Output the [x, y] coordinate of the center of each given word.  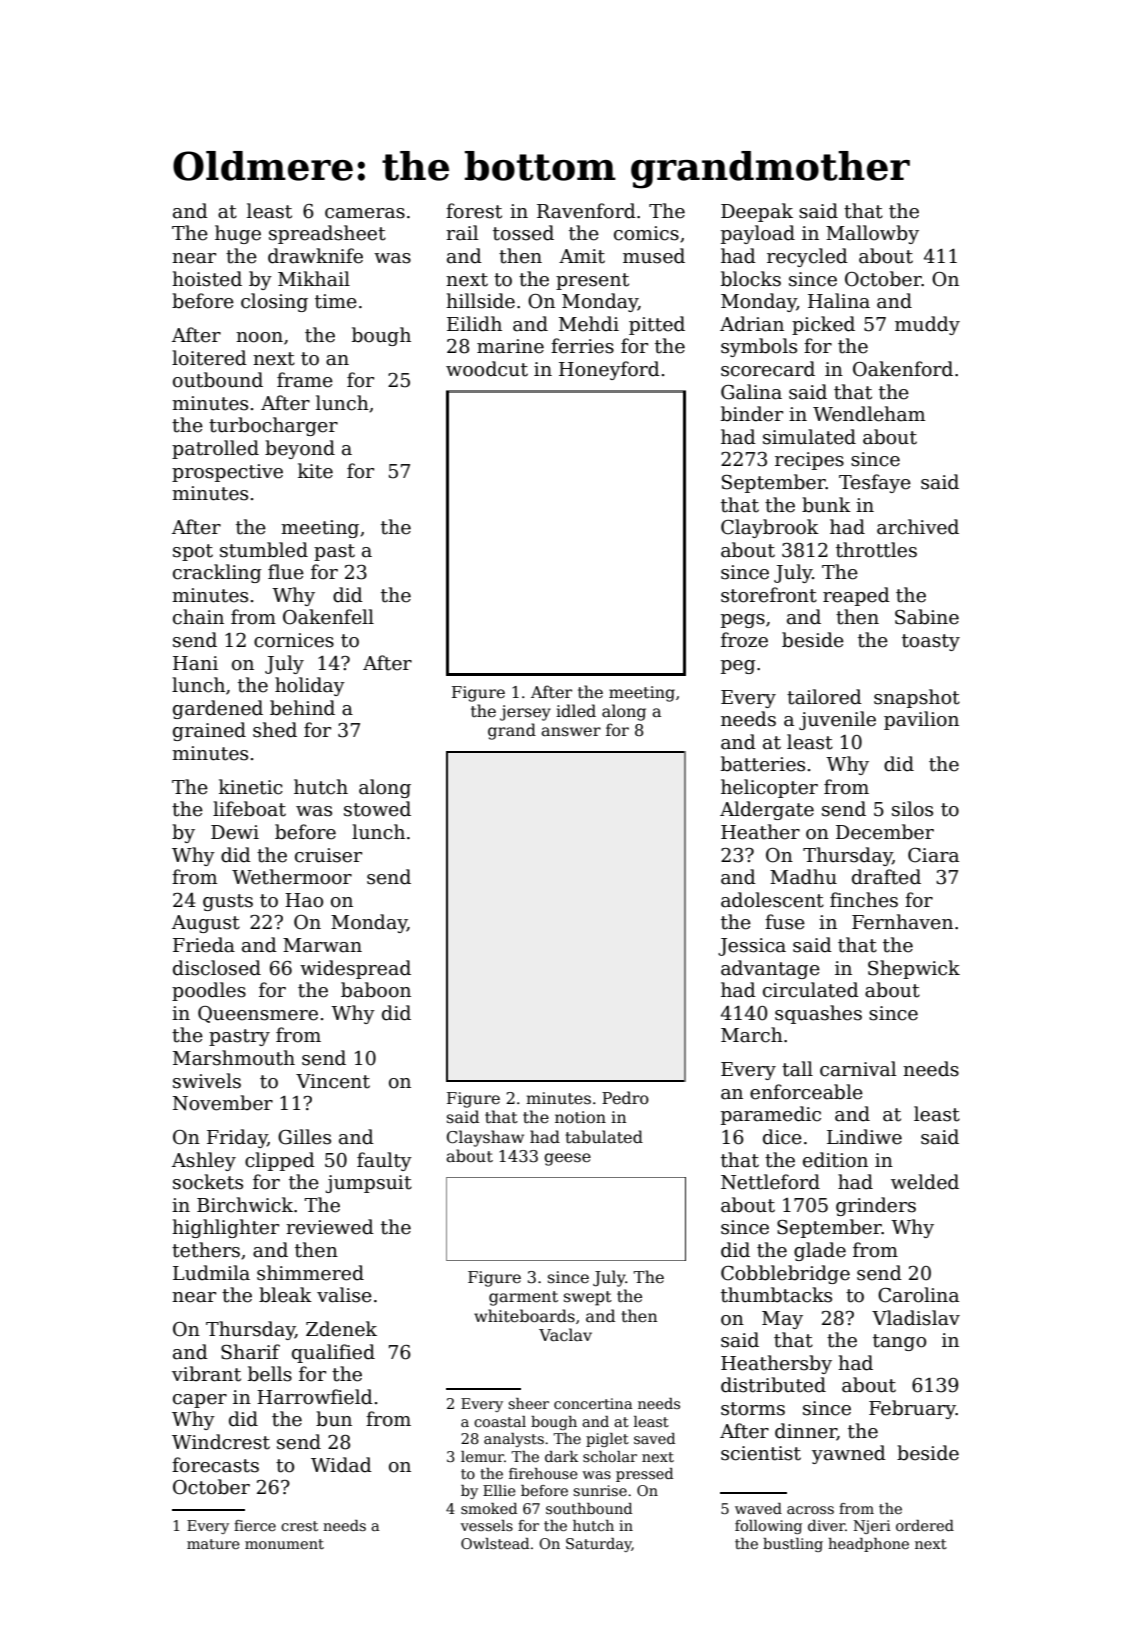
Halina [839, 301]
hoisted [207, 279]
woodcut [487, 369]
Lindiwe [864, 1137]
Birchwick [245, 1205]
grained [209, 731]
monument [284, 1544]
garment [523, 1298]
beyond [300, 449]
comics [646, 233]
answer [571, 731]
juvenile [837, 720]
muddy [927, 325]
